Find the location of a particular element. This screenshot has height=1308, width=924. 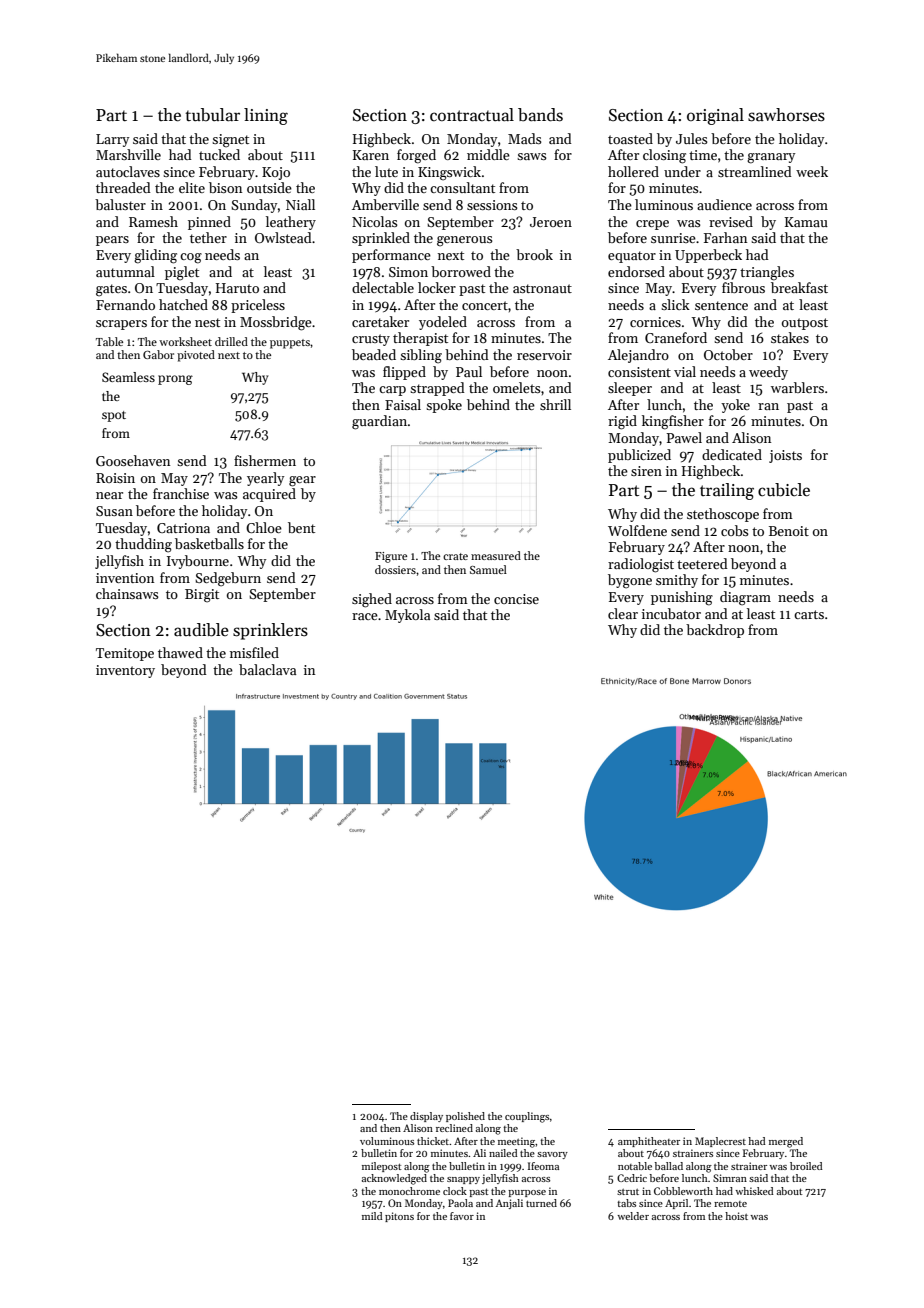

shrill is located at coordinates (555, 404).
